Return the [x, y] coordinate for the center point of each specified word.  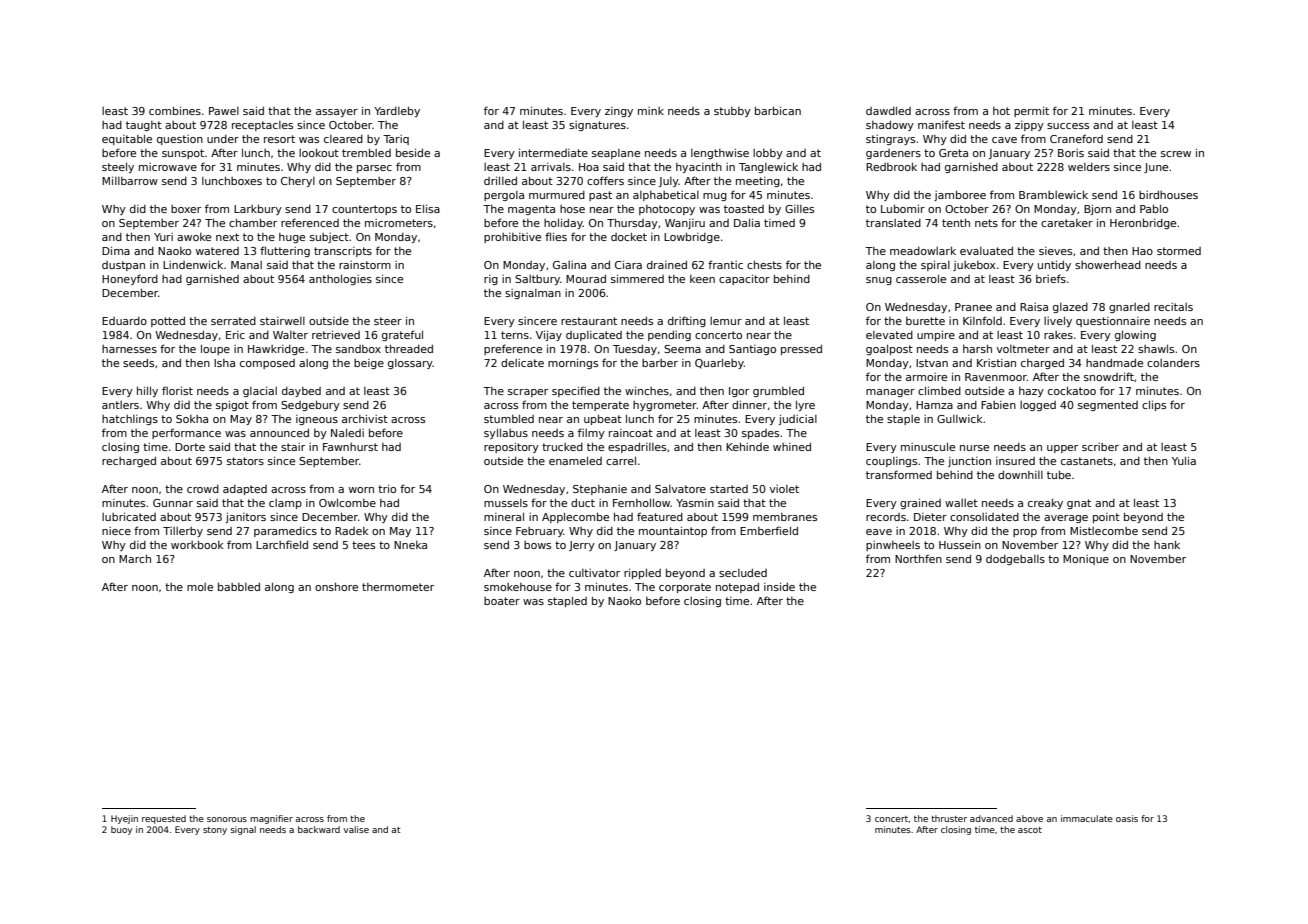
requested [164, 819]
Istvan [932, 363]
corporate [685, 588]
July [669, 182]
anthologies [340, 279]
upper [1062, 449]
